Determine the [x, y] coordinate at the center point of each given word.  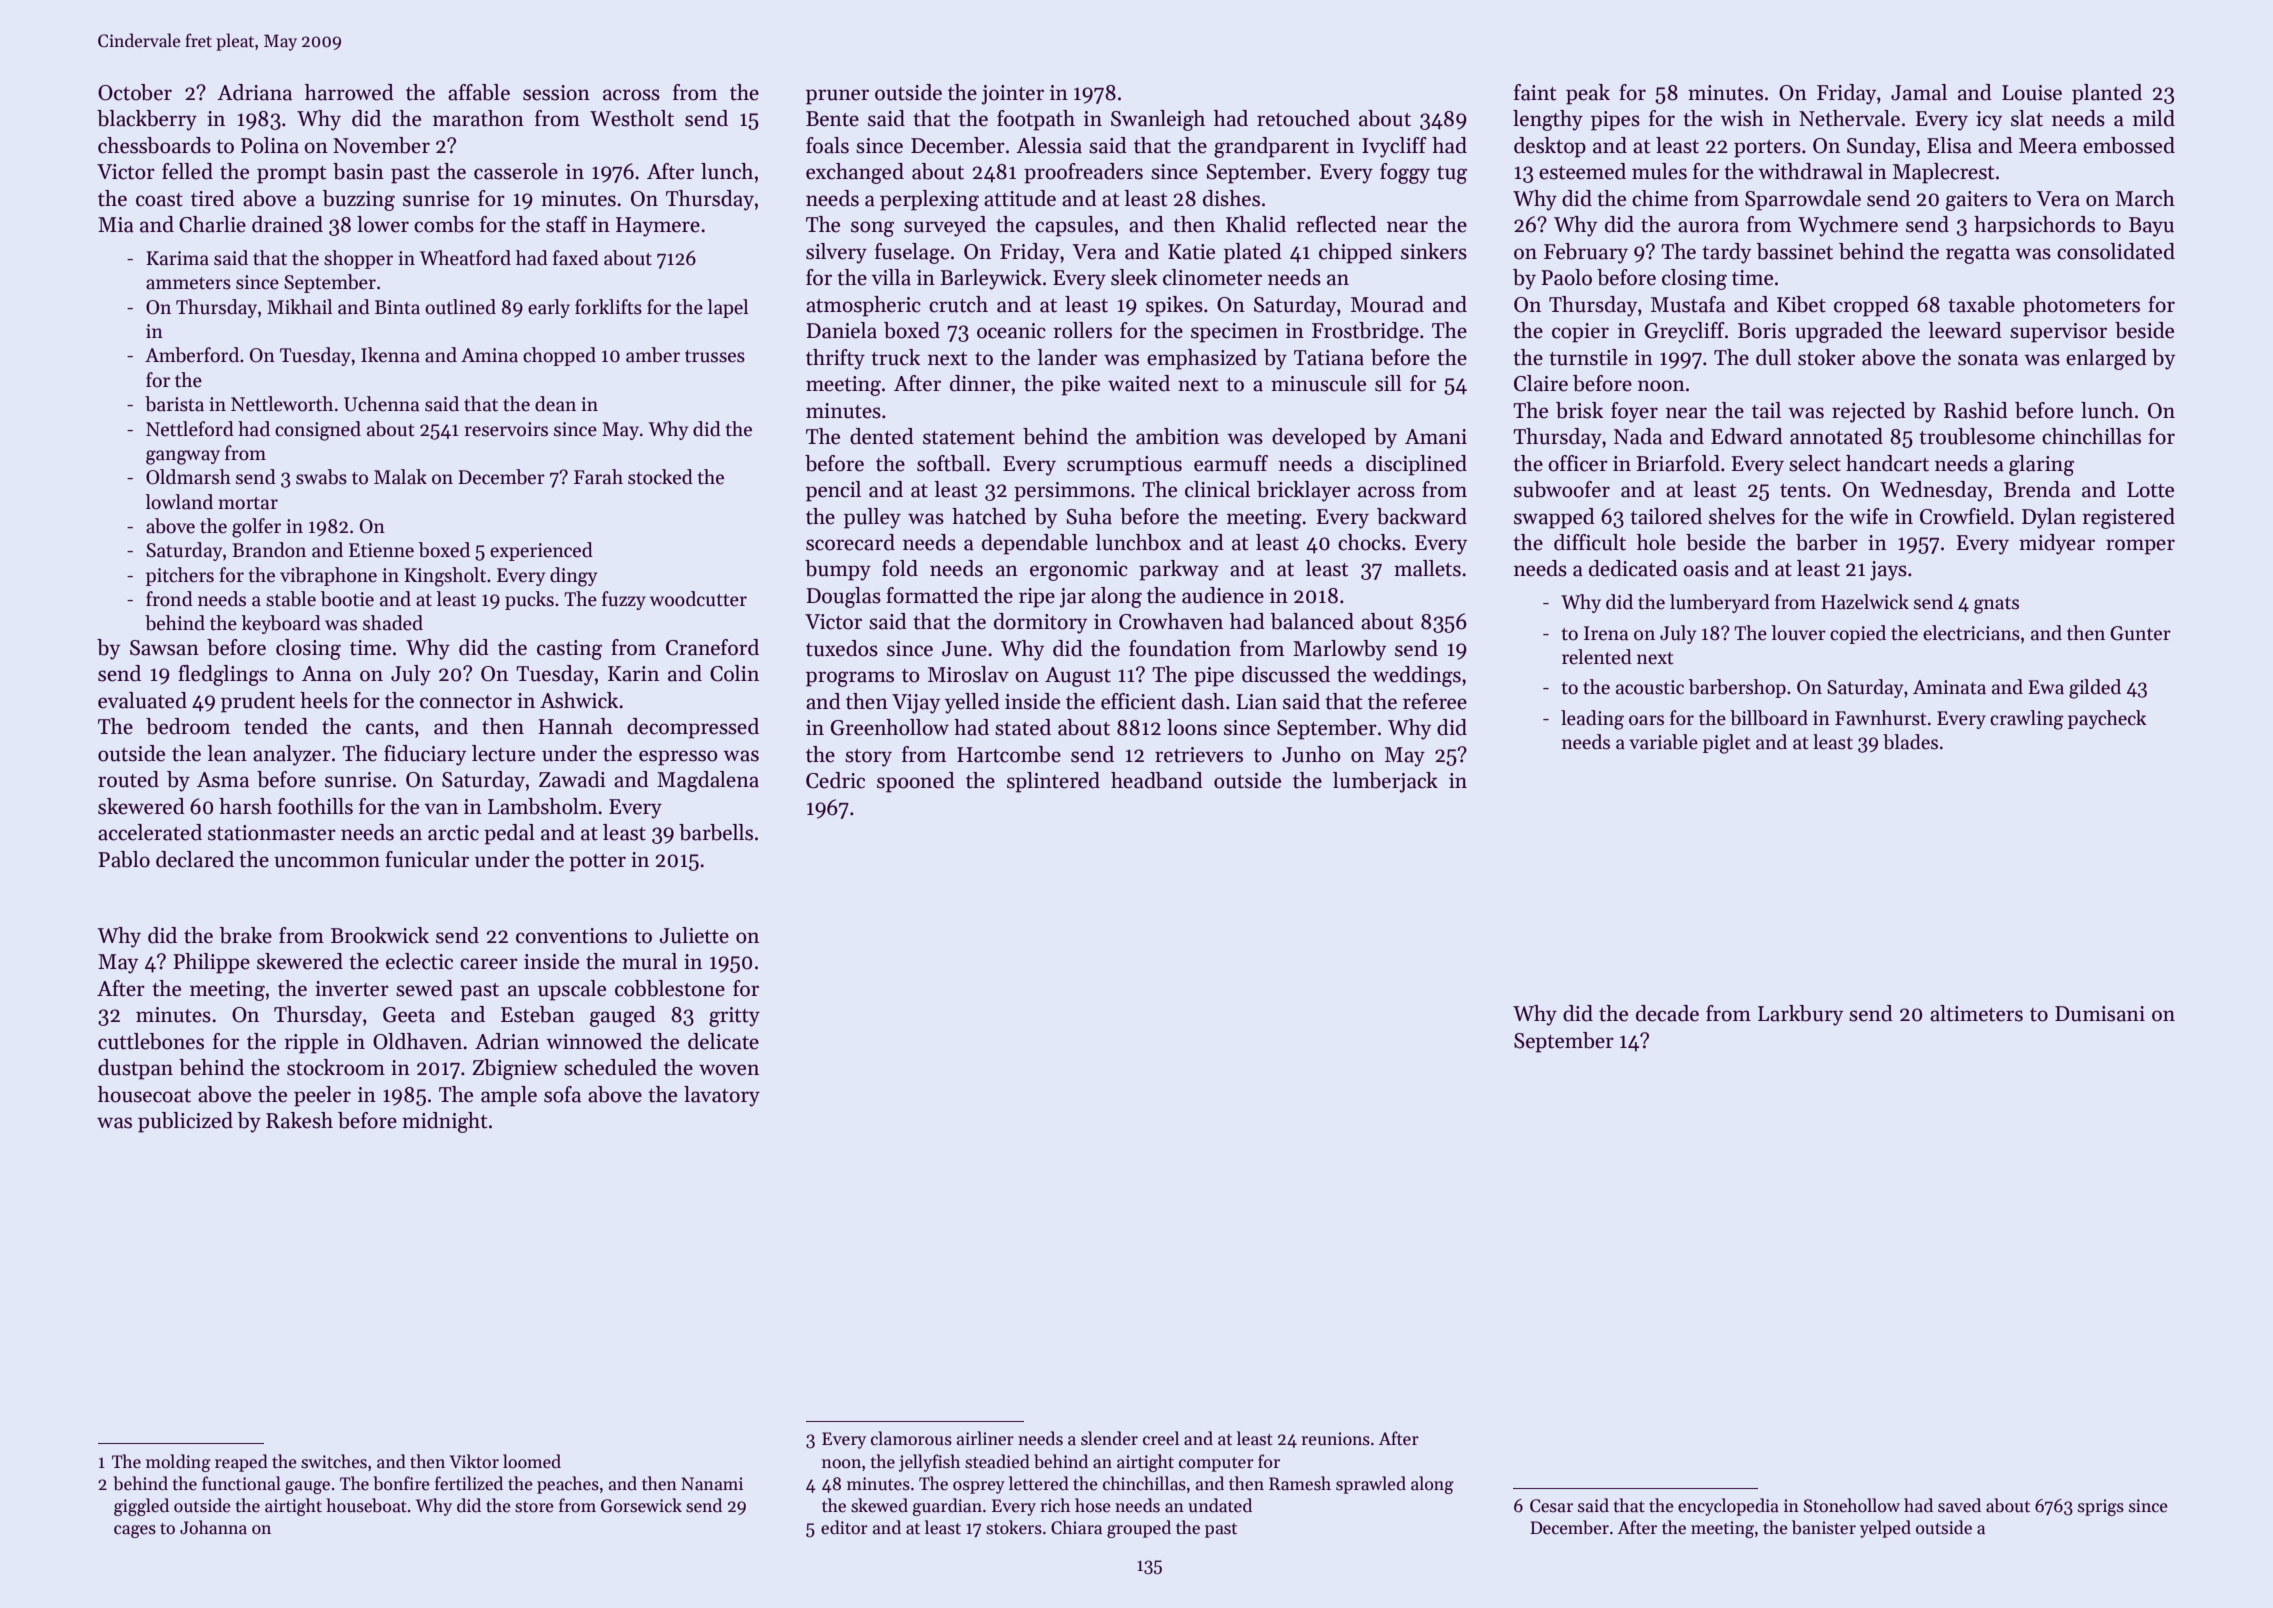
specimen [1234, 333]
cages [135, 1531]
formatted [932, 595]
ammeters [188, 283]
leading [1592, 720]
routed [128, 779]
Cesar [1551, 1506]
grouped [1139, 1529]
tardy [1726, 253]
